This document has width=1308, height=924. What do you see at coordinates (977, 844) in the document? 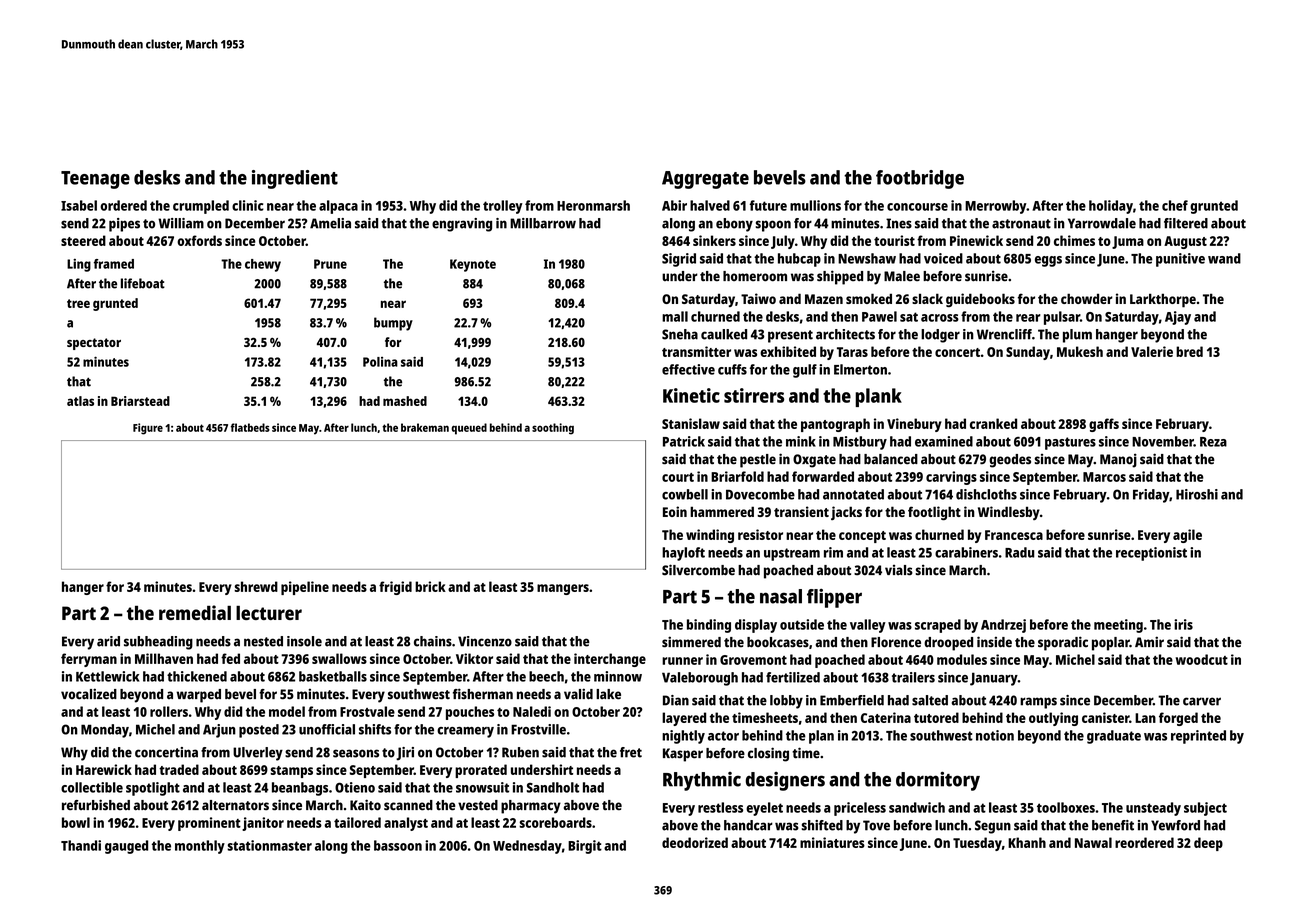
I see `Tuesday` at bounding box center [977, 844].
